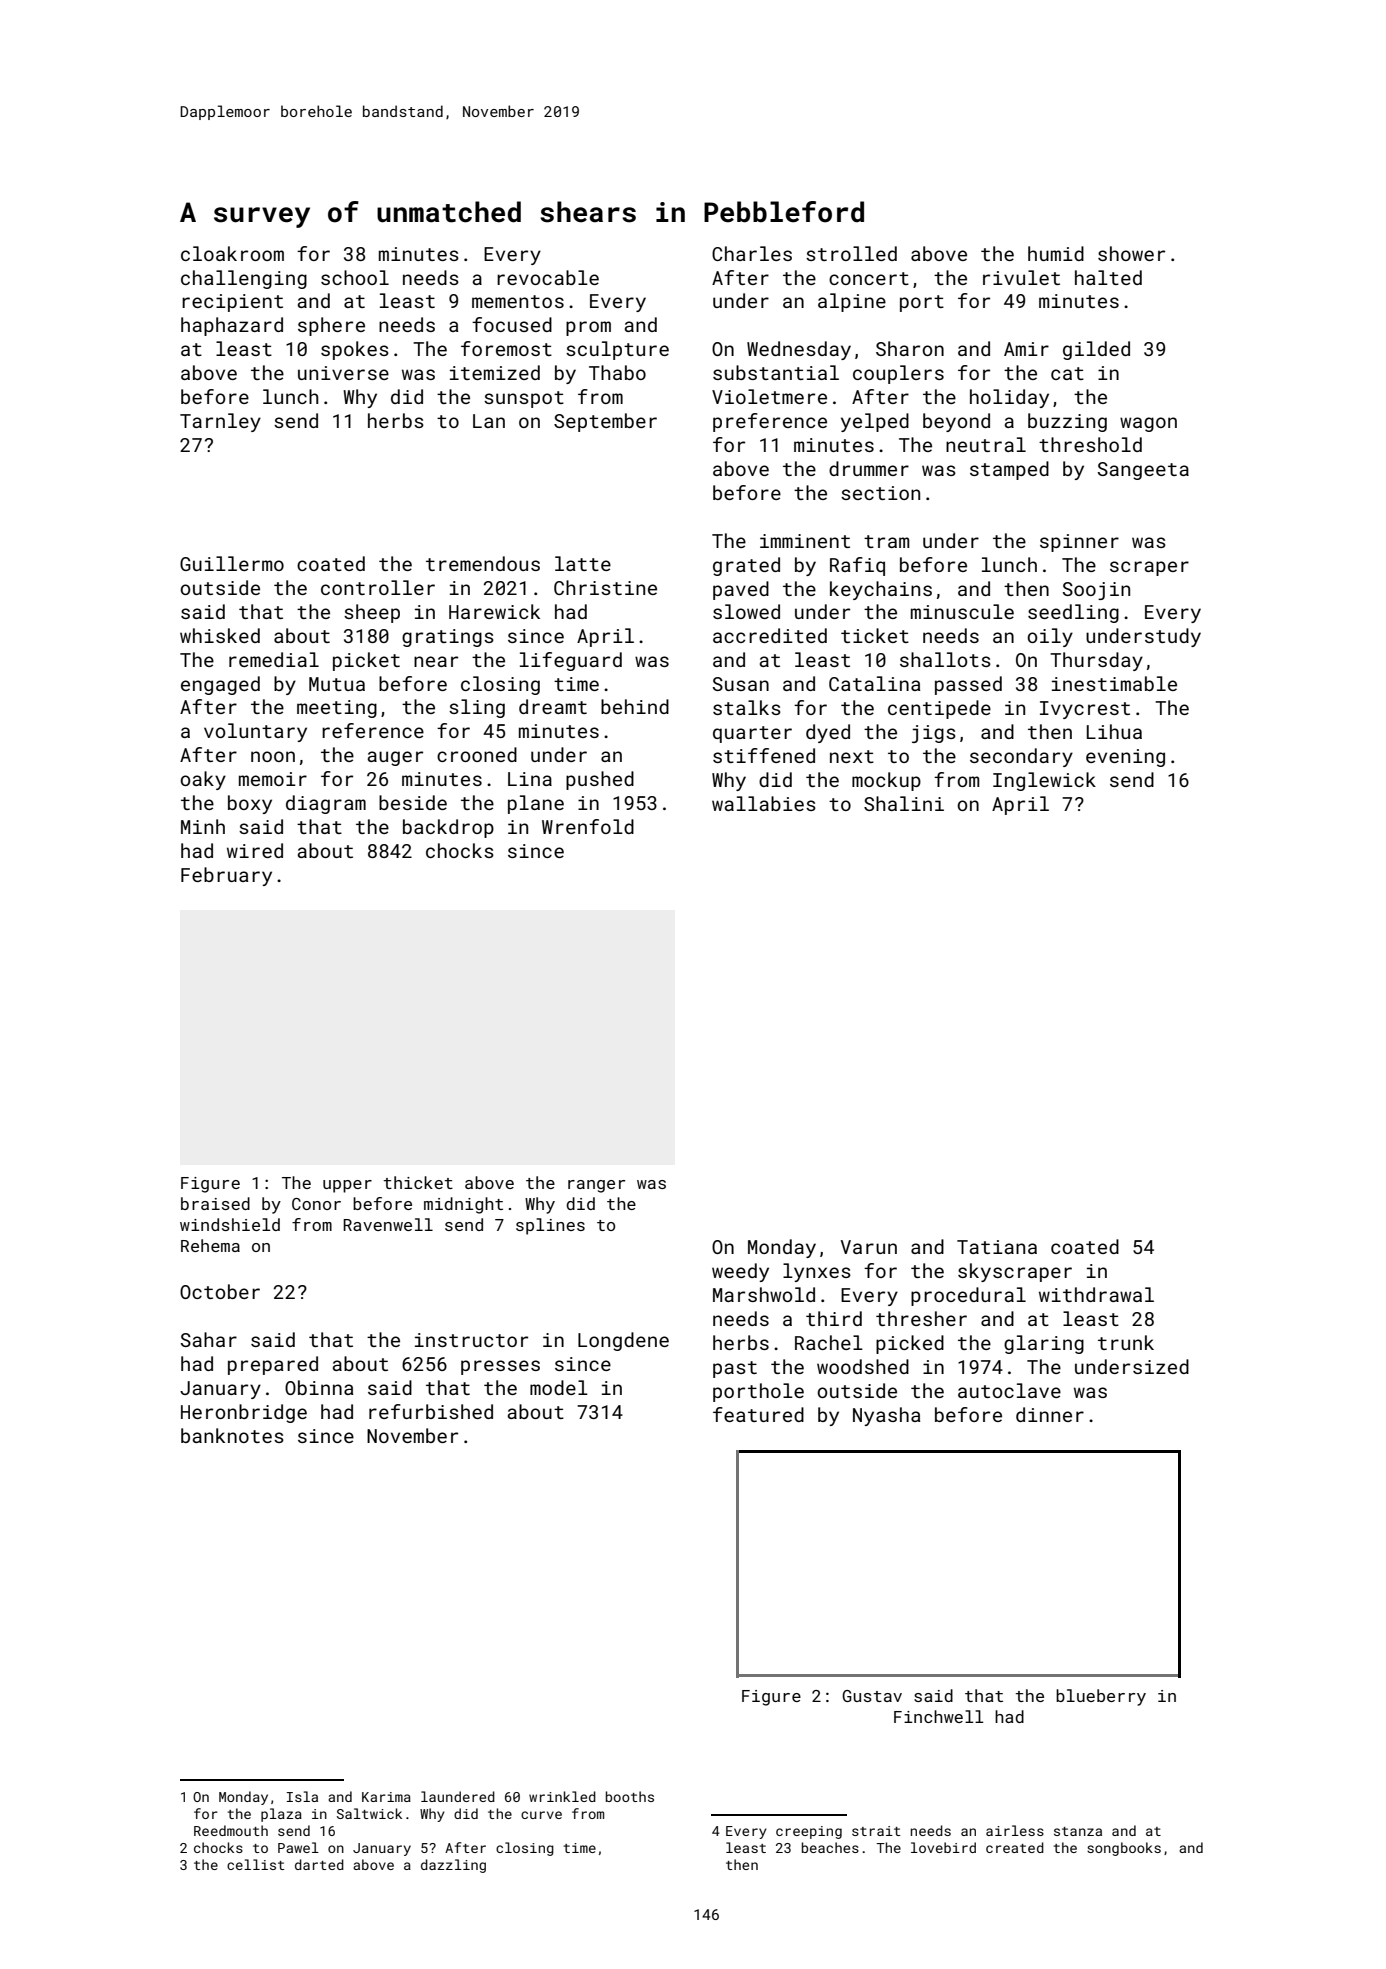 The height and width of the image is (1969, 1386). What do you see at coordinates (378, 587) in the image?
I see `controller` at bounding box center [378, 587].
